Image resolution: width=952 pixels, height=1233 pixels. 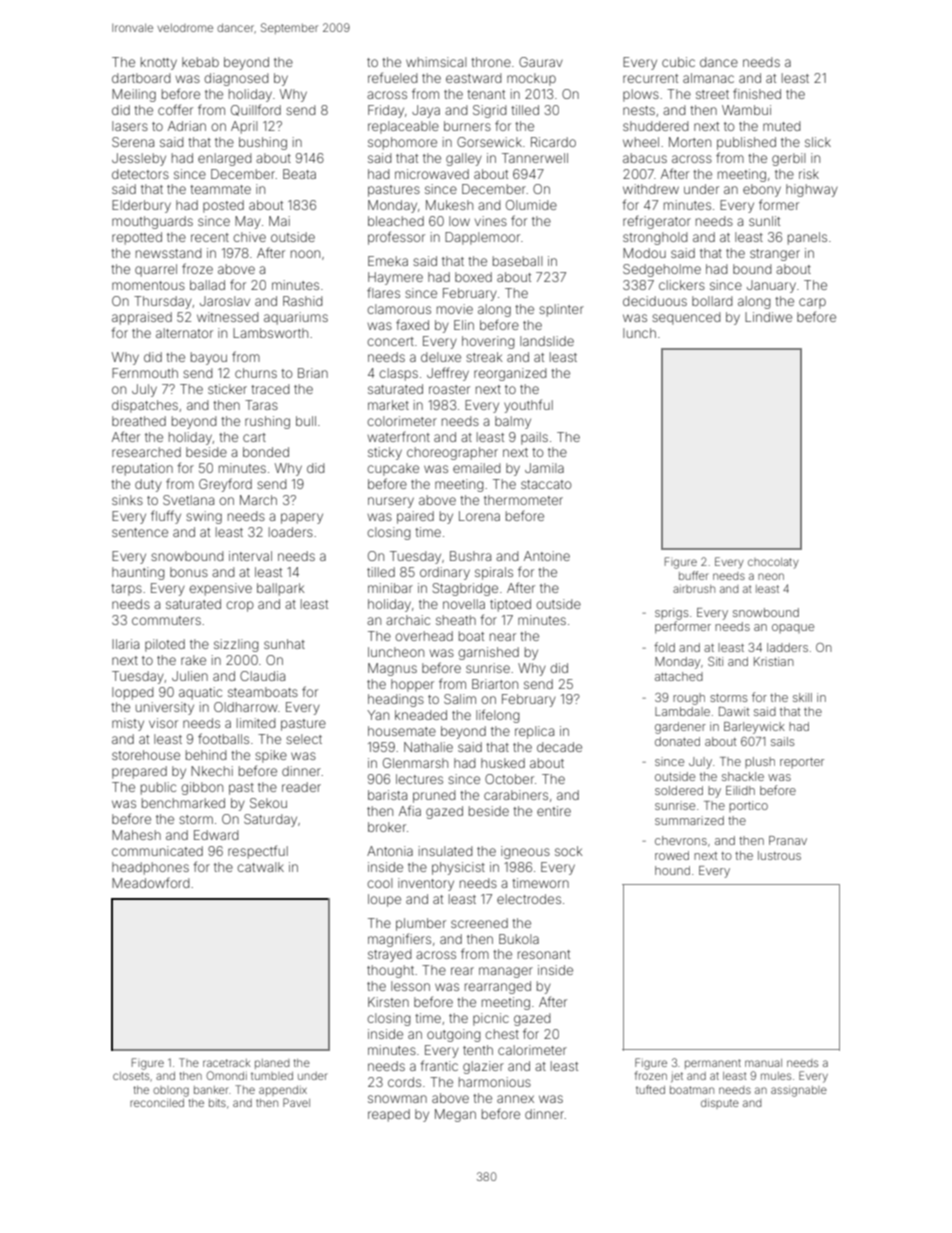 I want to click on carp, so click(x=812, y=303).
